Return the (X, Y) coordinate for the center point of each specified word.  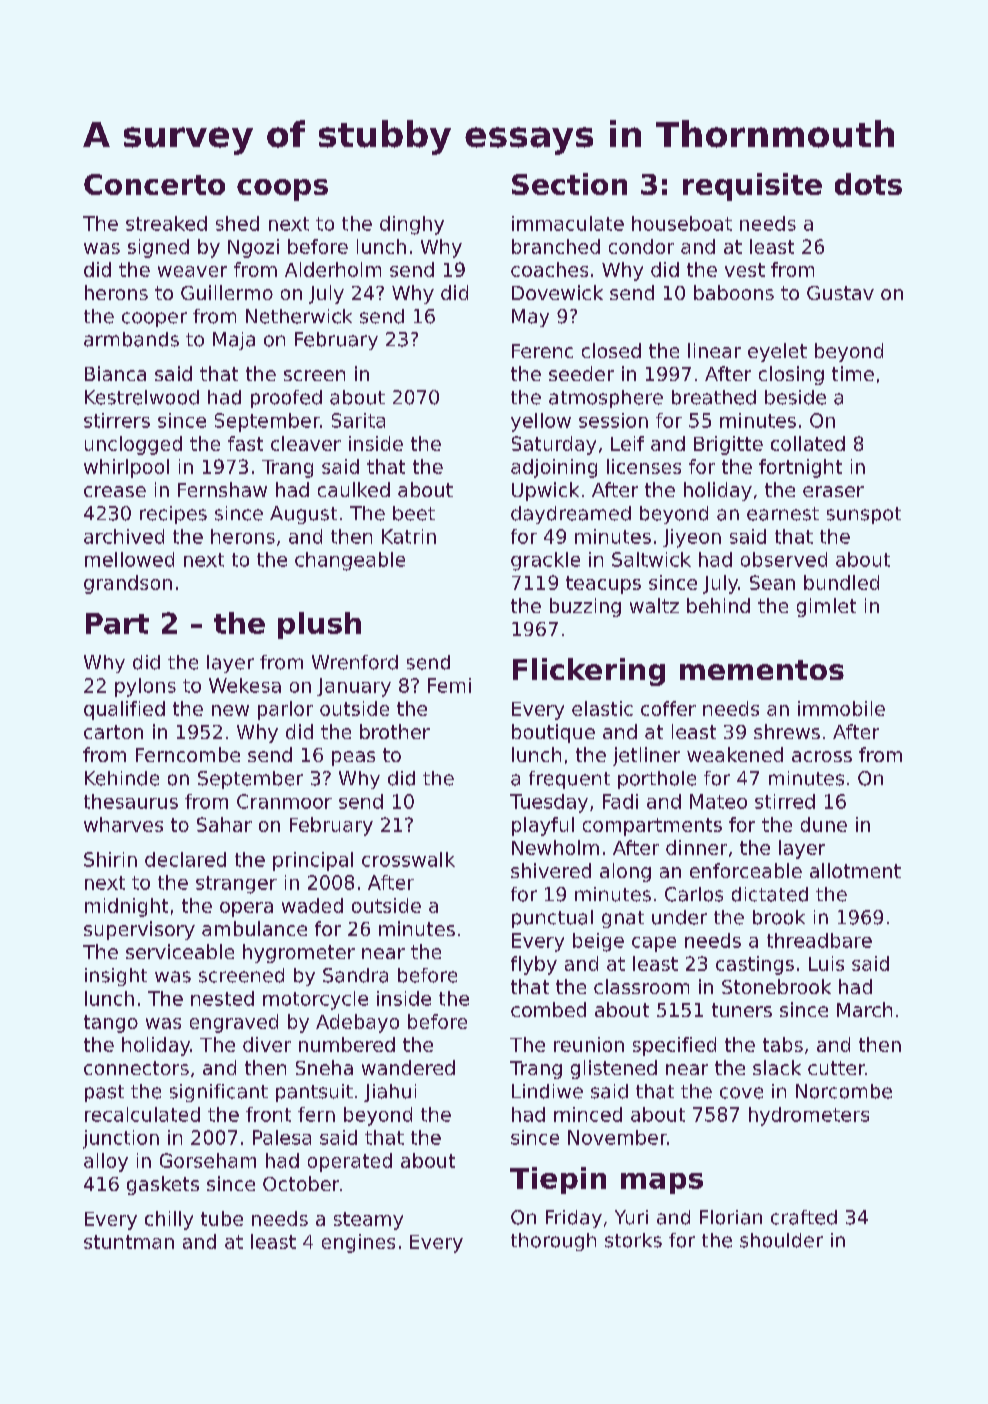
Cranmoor (284, 801)
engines (358, 1243)
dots (868, 184)
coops (282, 190)
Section (569, 184)
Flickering (589, 672)
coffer (668, 708)
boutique (553, 733)
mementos (762, 670)
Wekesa (245, 685)
